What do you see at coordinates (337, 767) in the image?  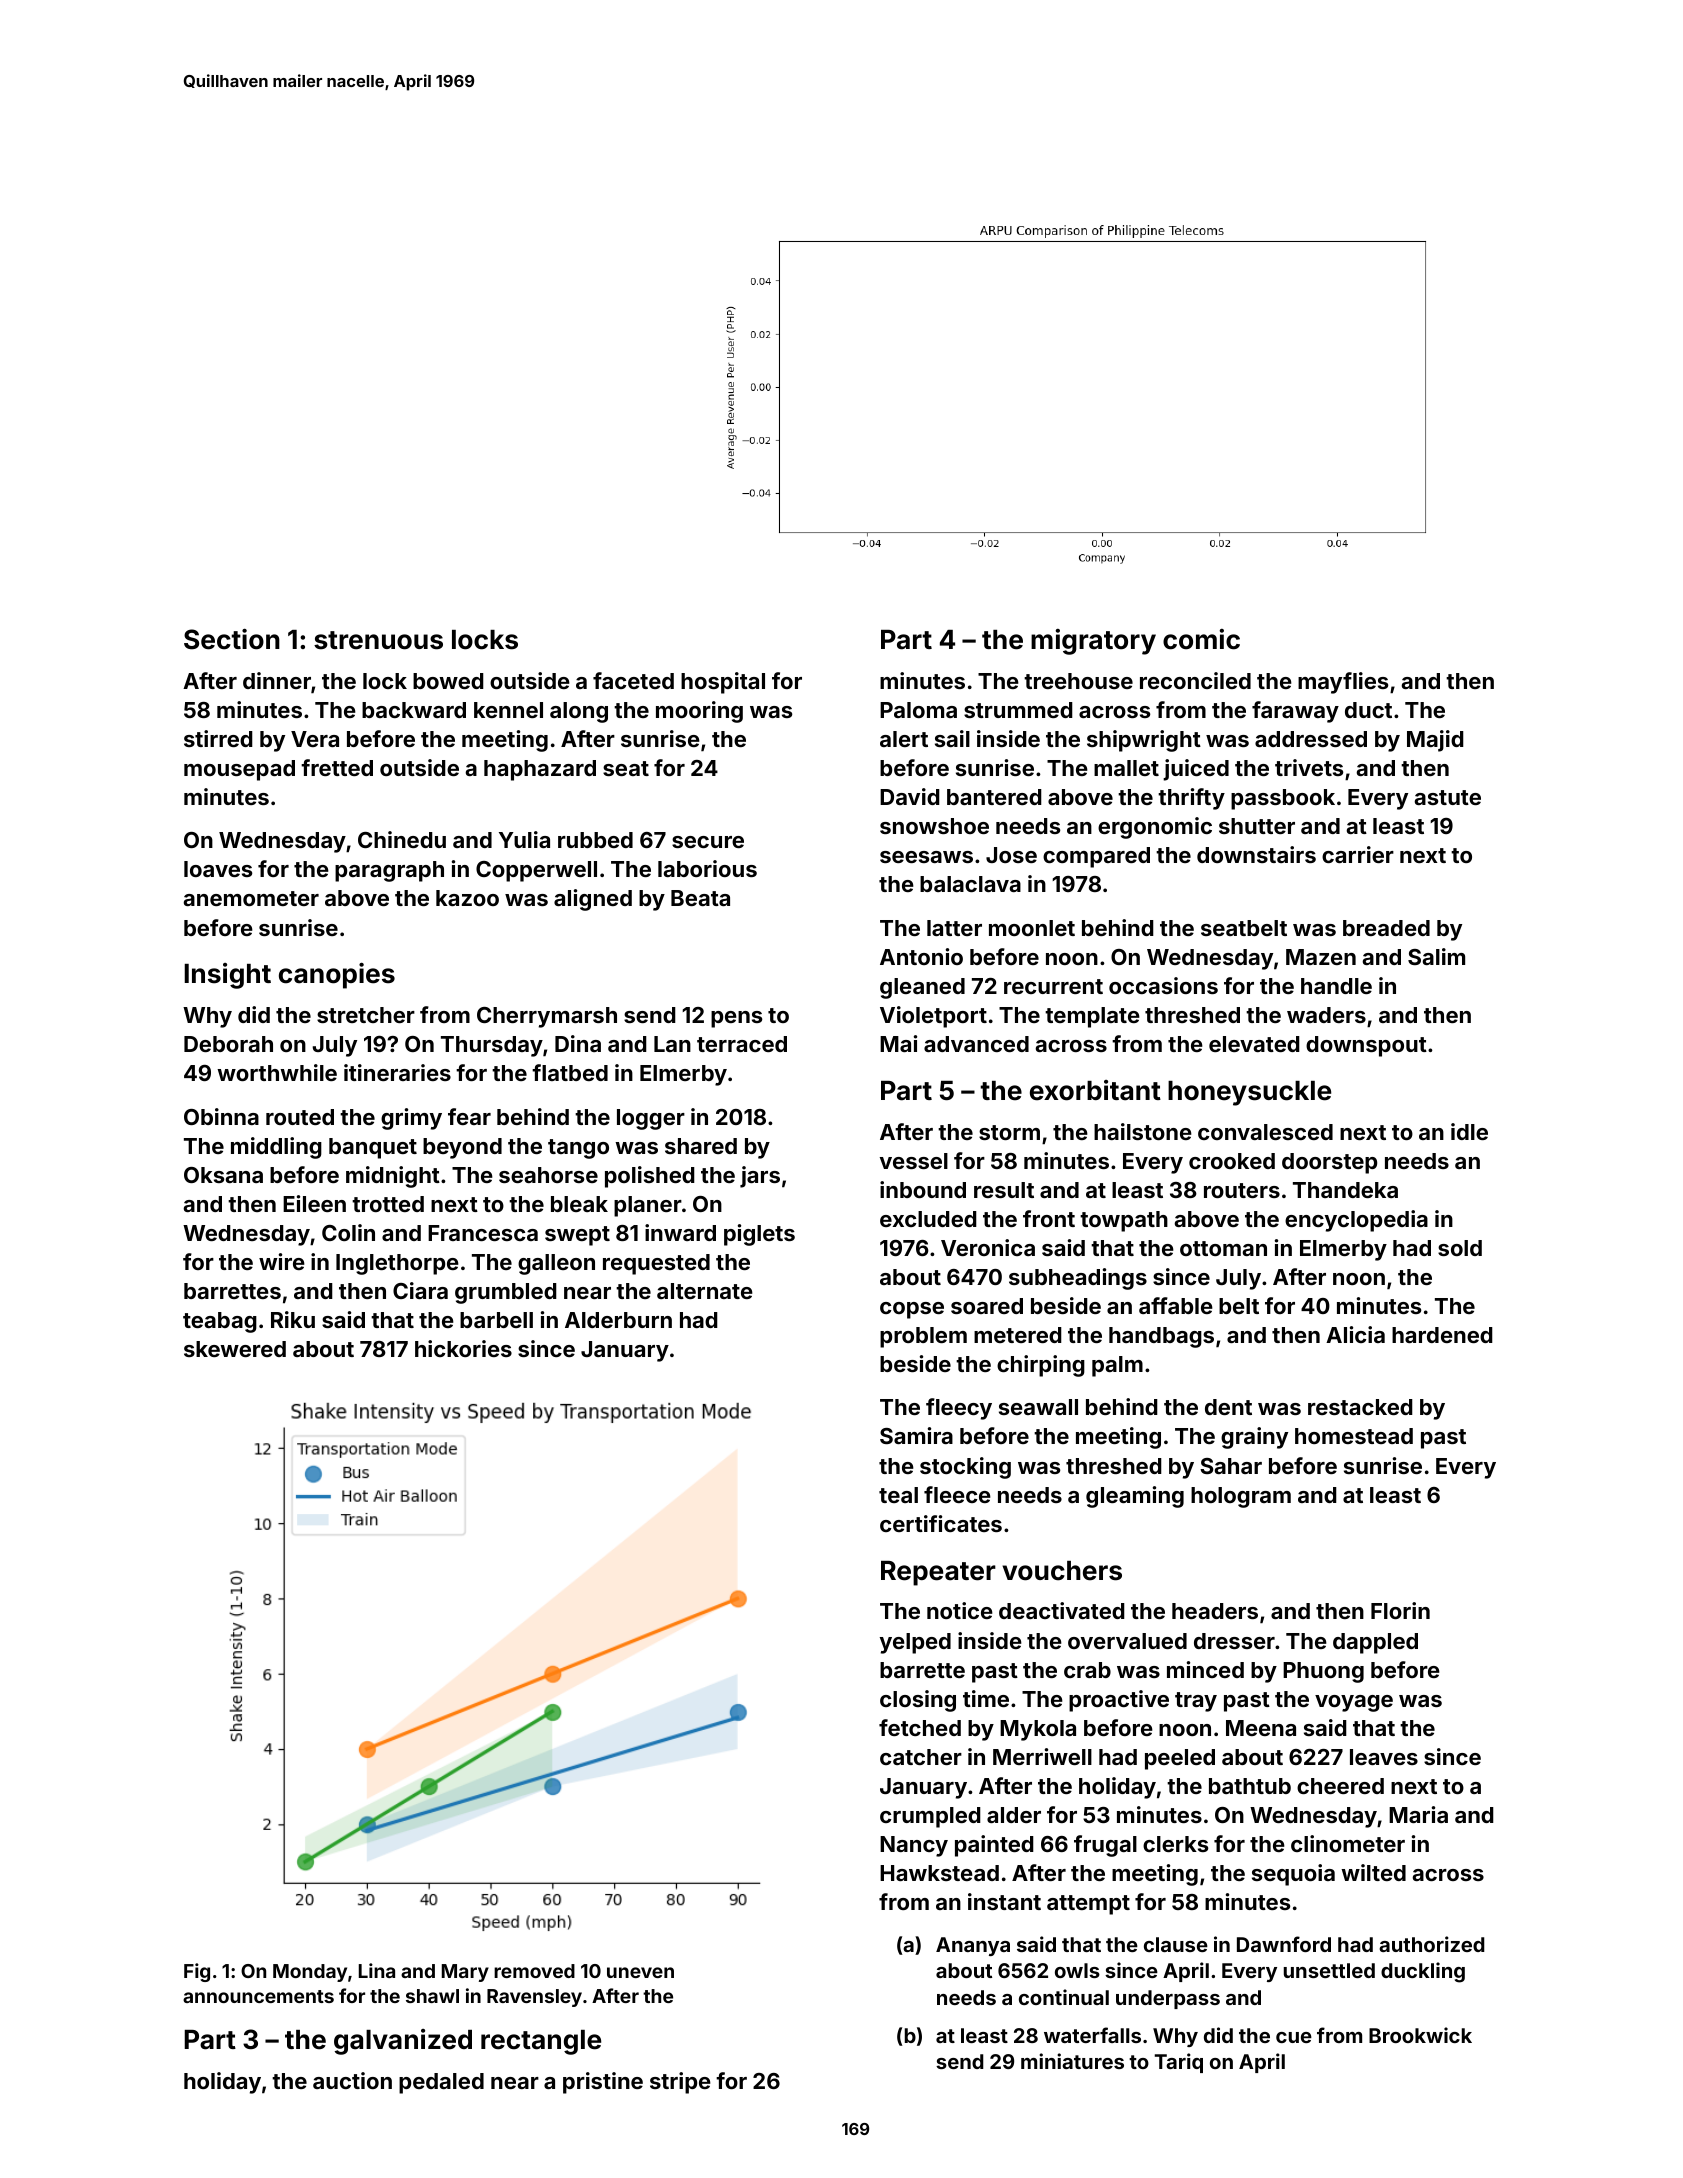 I see `fretted` at bounding box center [337, 767].
